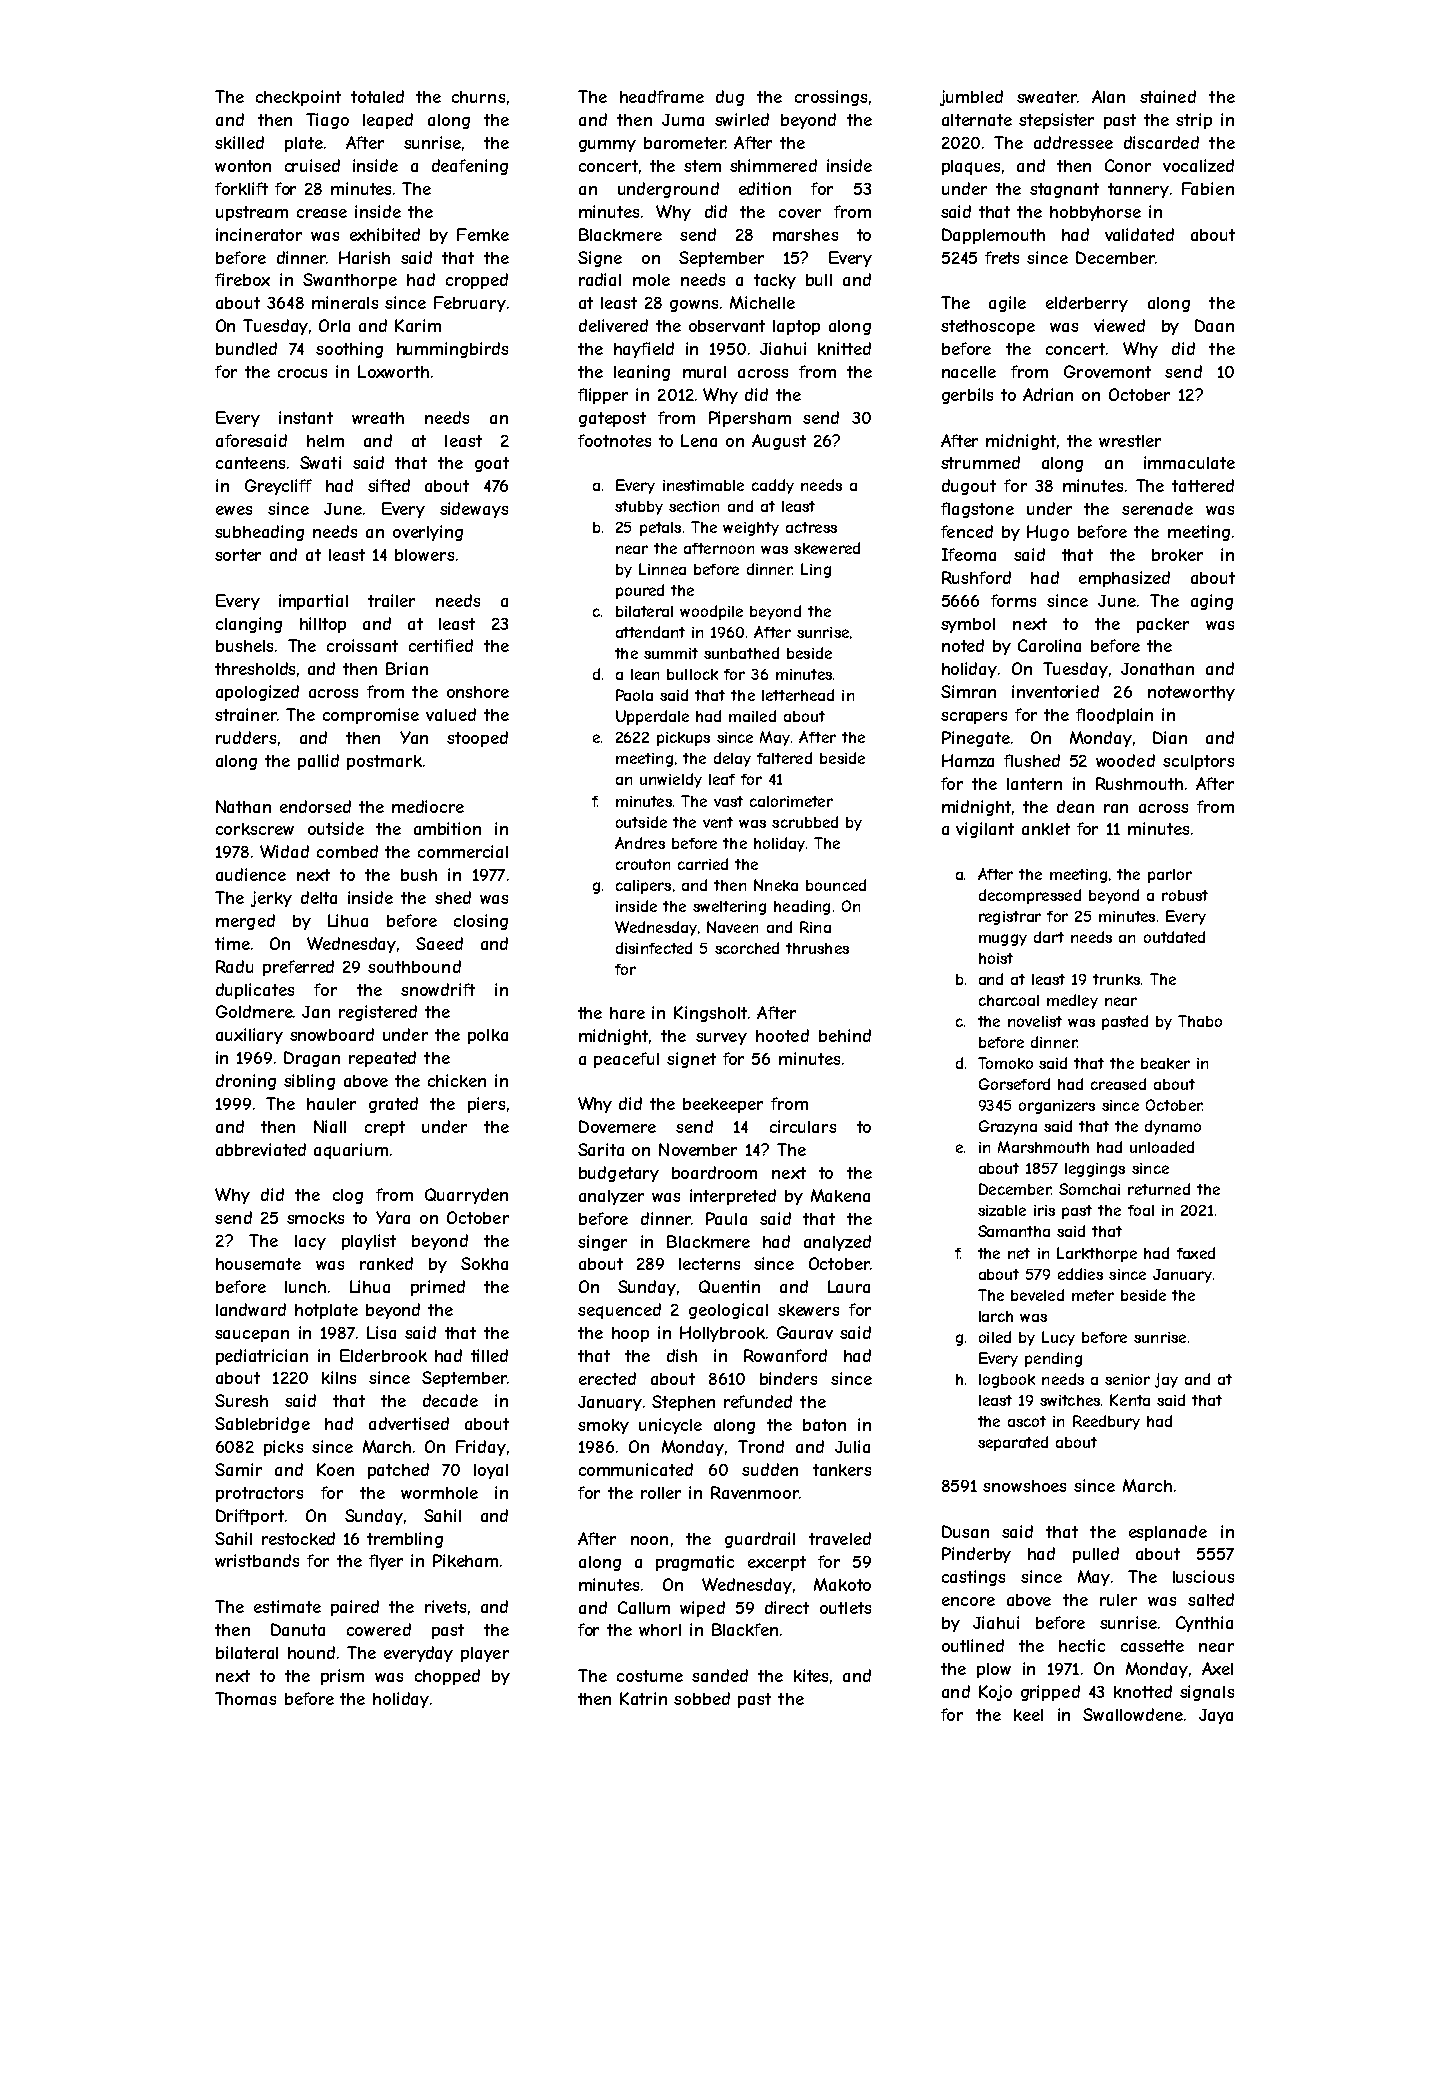 The image size is (1450, 2100). Describe the element at coordinates (1007, 1381) in the document. I see `logbook` at that location.
